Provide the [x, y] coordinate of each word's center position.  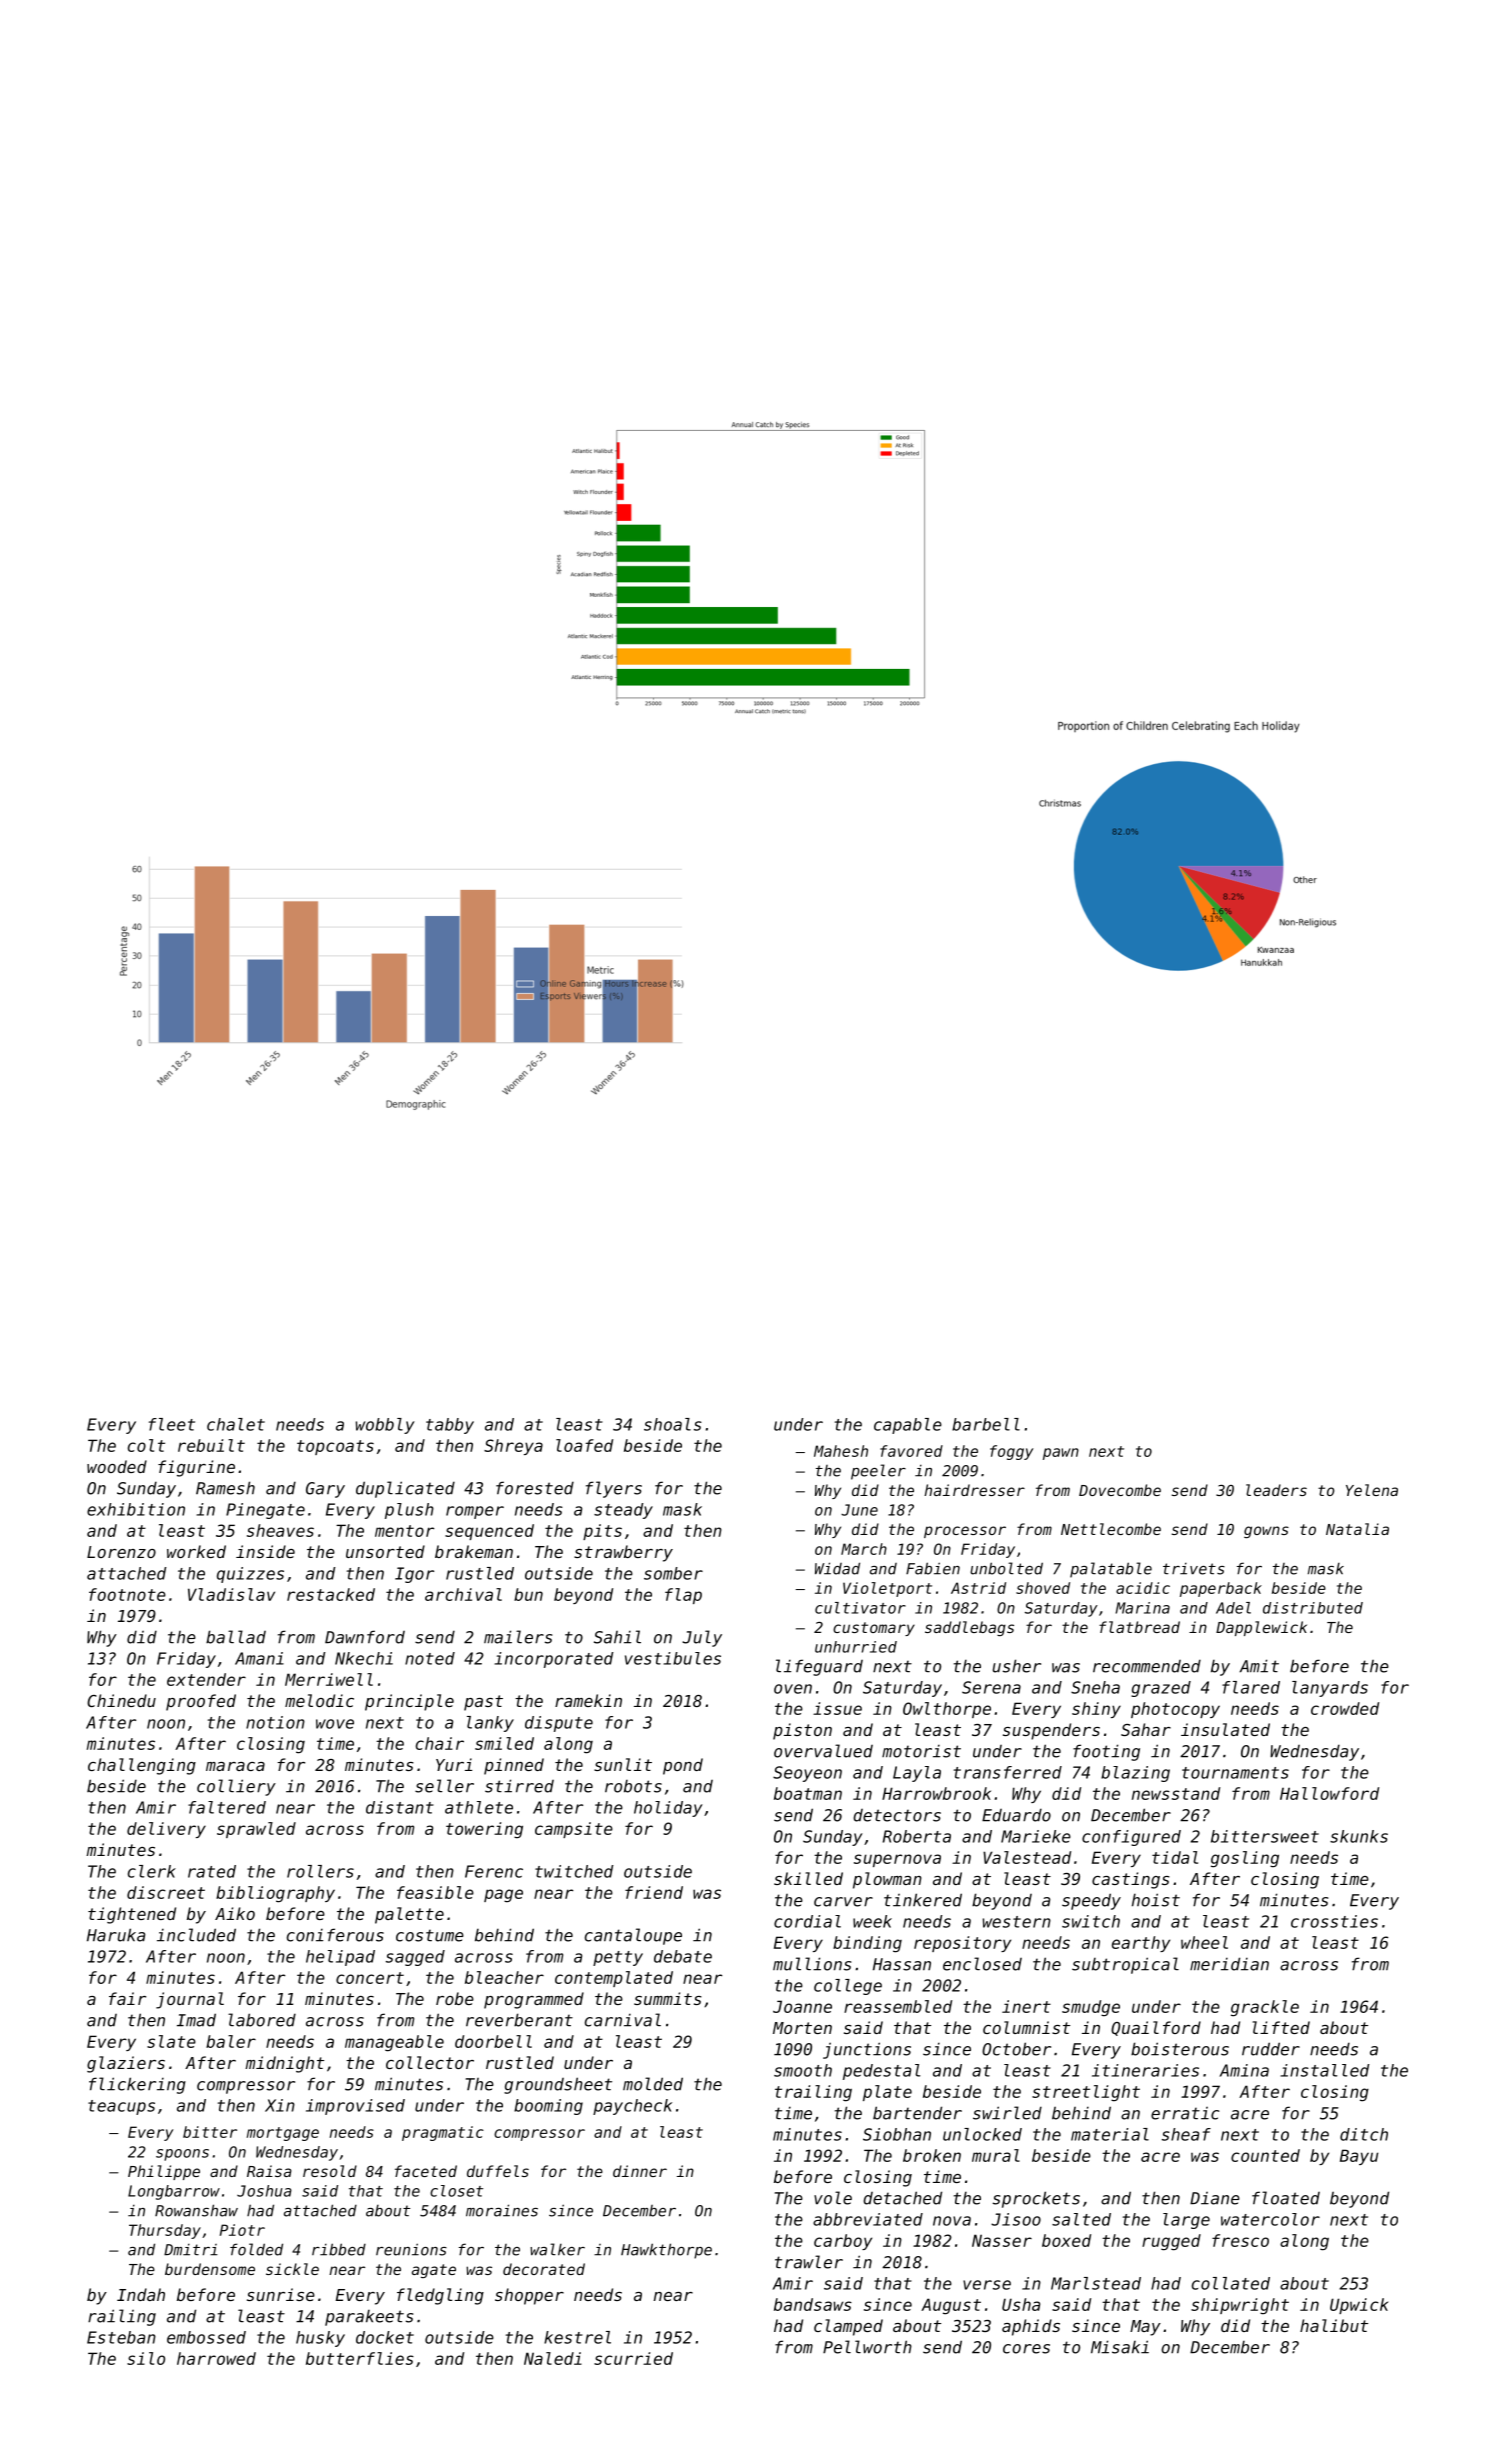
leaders [1276, 1490]
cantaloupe [633, 1936]
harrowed [216, 2358]
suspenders [1051, 1731]
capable [908, 1426]
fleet [172, 1424]
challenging [142, 1766]
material [1110, 2134]
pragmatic [443, 2133]
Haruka [116, 1935]
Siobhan [897, 2134]
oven [793, 1689]
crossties [1334, 1921]
